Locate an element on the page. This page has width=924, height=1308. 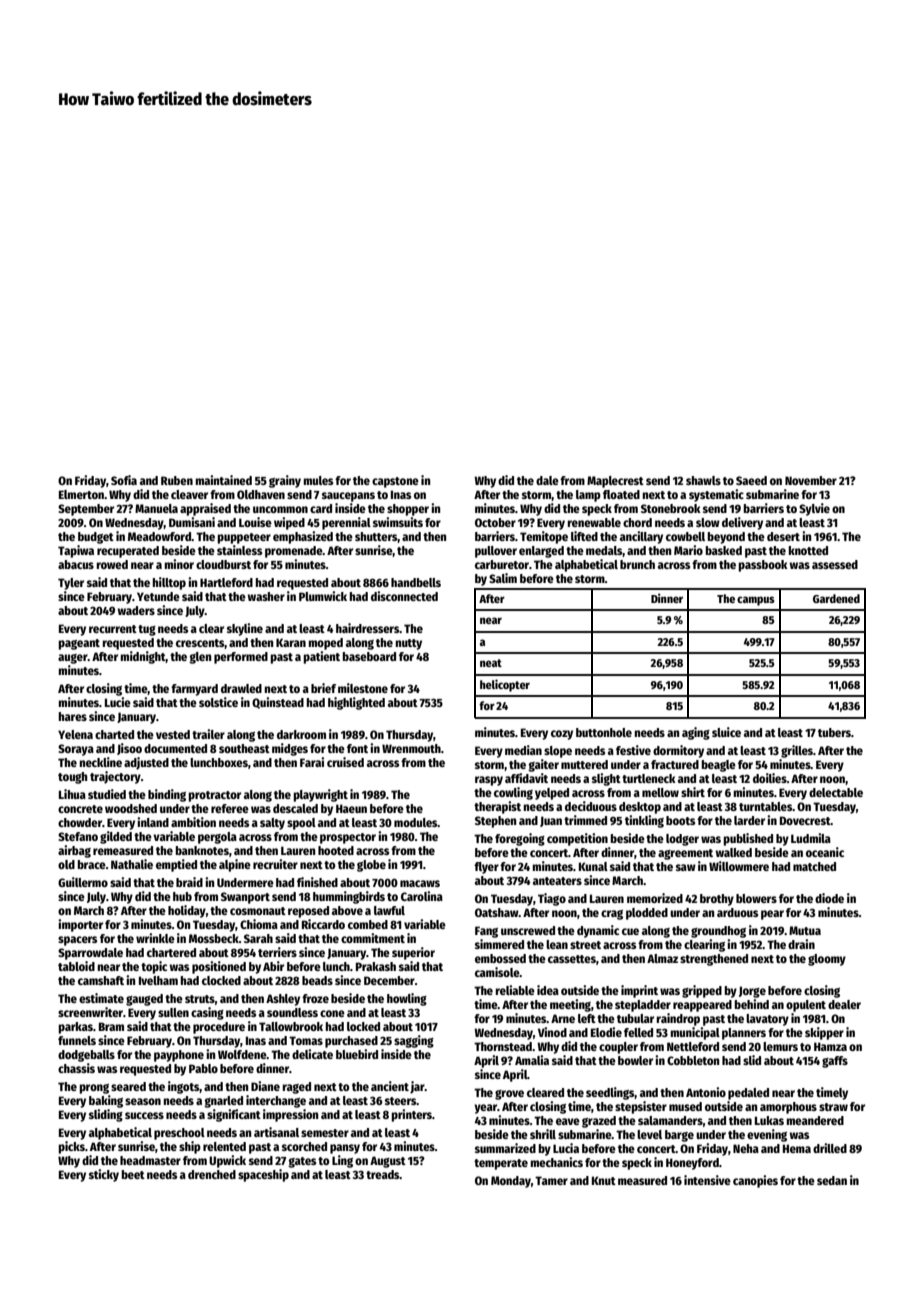
Tiago is located at coordinates (552, 899).
